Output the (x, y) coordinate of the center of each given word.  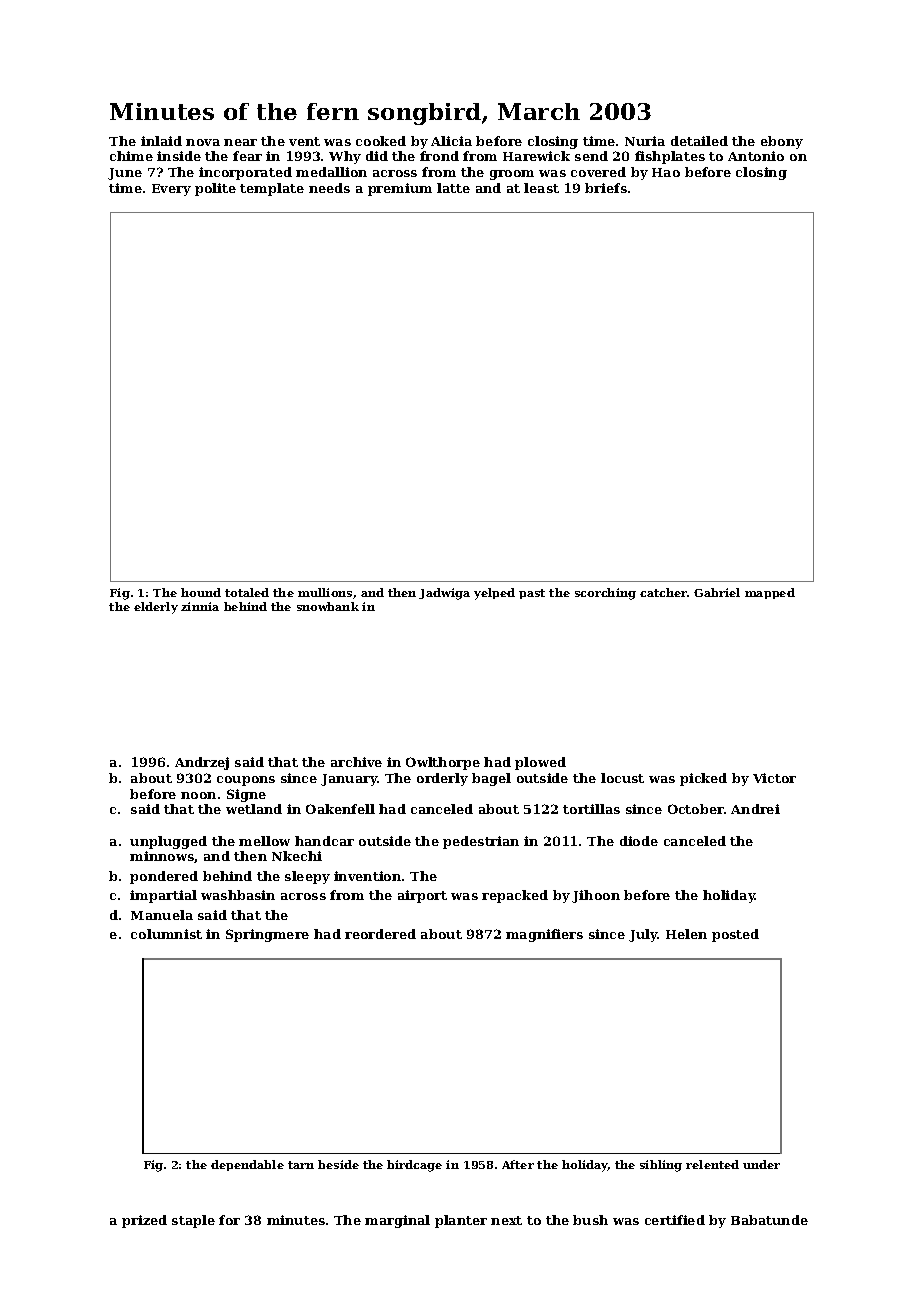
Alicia (451, 141)
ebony (782, 142)
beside (338, 1164)
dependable (247, 1165)
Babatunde (769, 1220)
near (240, 142)
